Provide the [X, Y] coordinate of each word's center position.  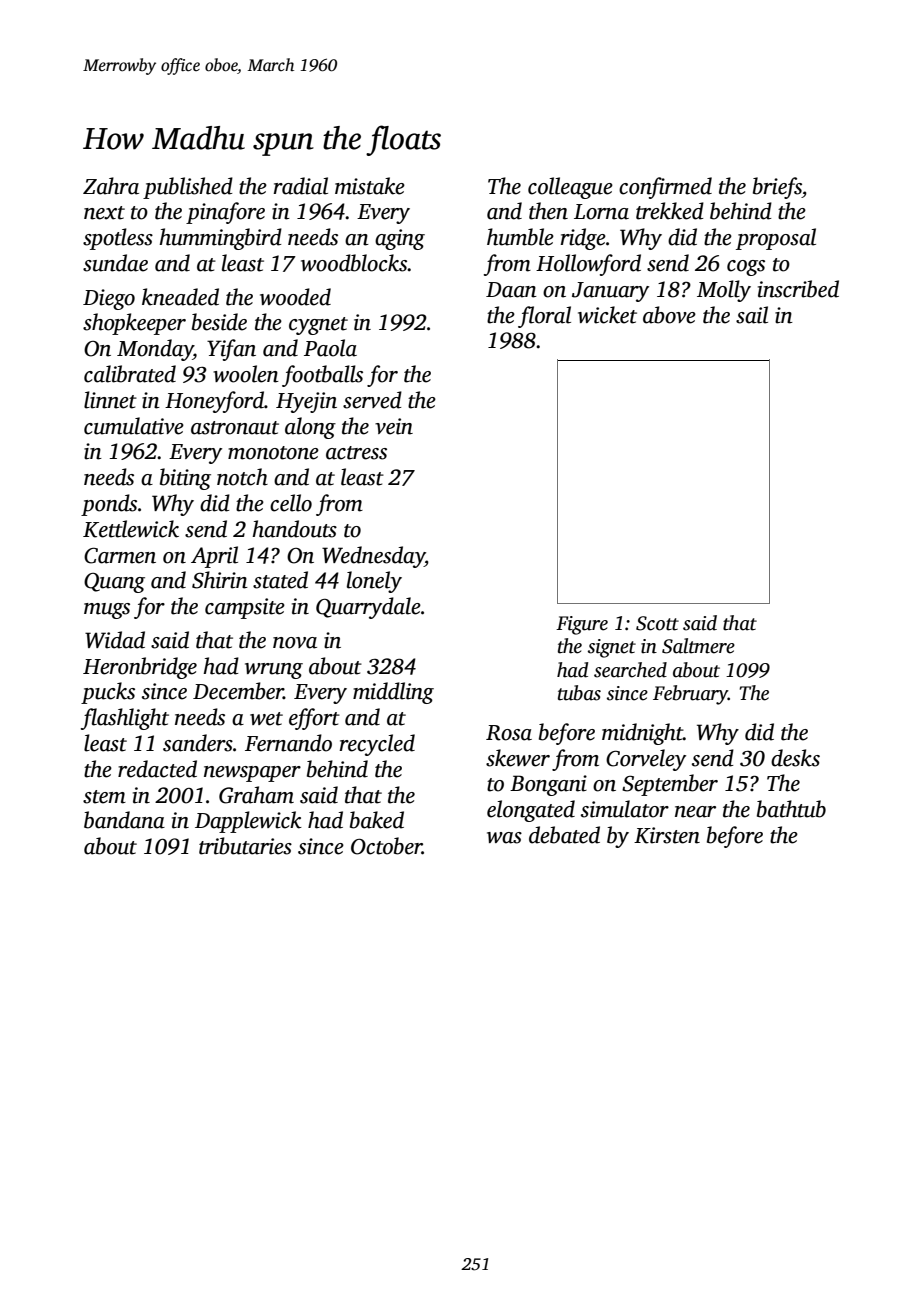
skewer [518, 758]
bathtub [791, 809]
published [188, 188]
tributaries [245, 846]
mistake [370, 186]
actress [356, 453]
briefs [777, 188]
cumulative [134, 426]
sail [752, 315]
